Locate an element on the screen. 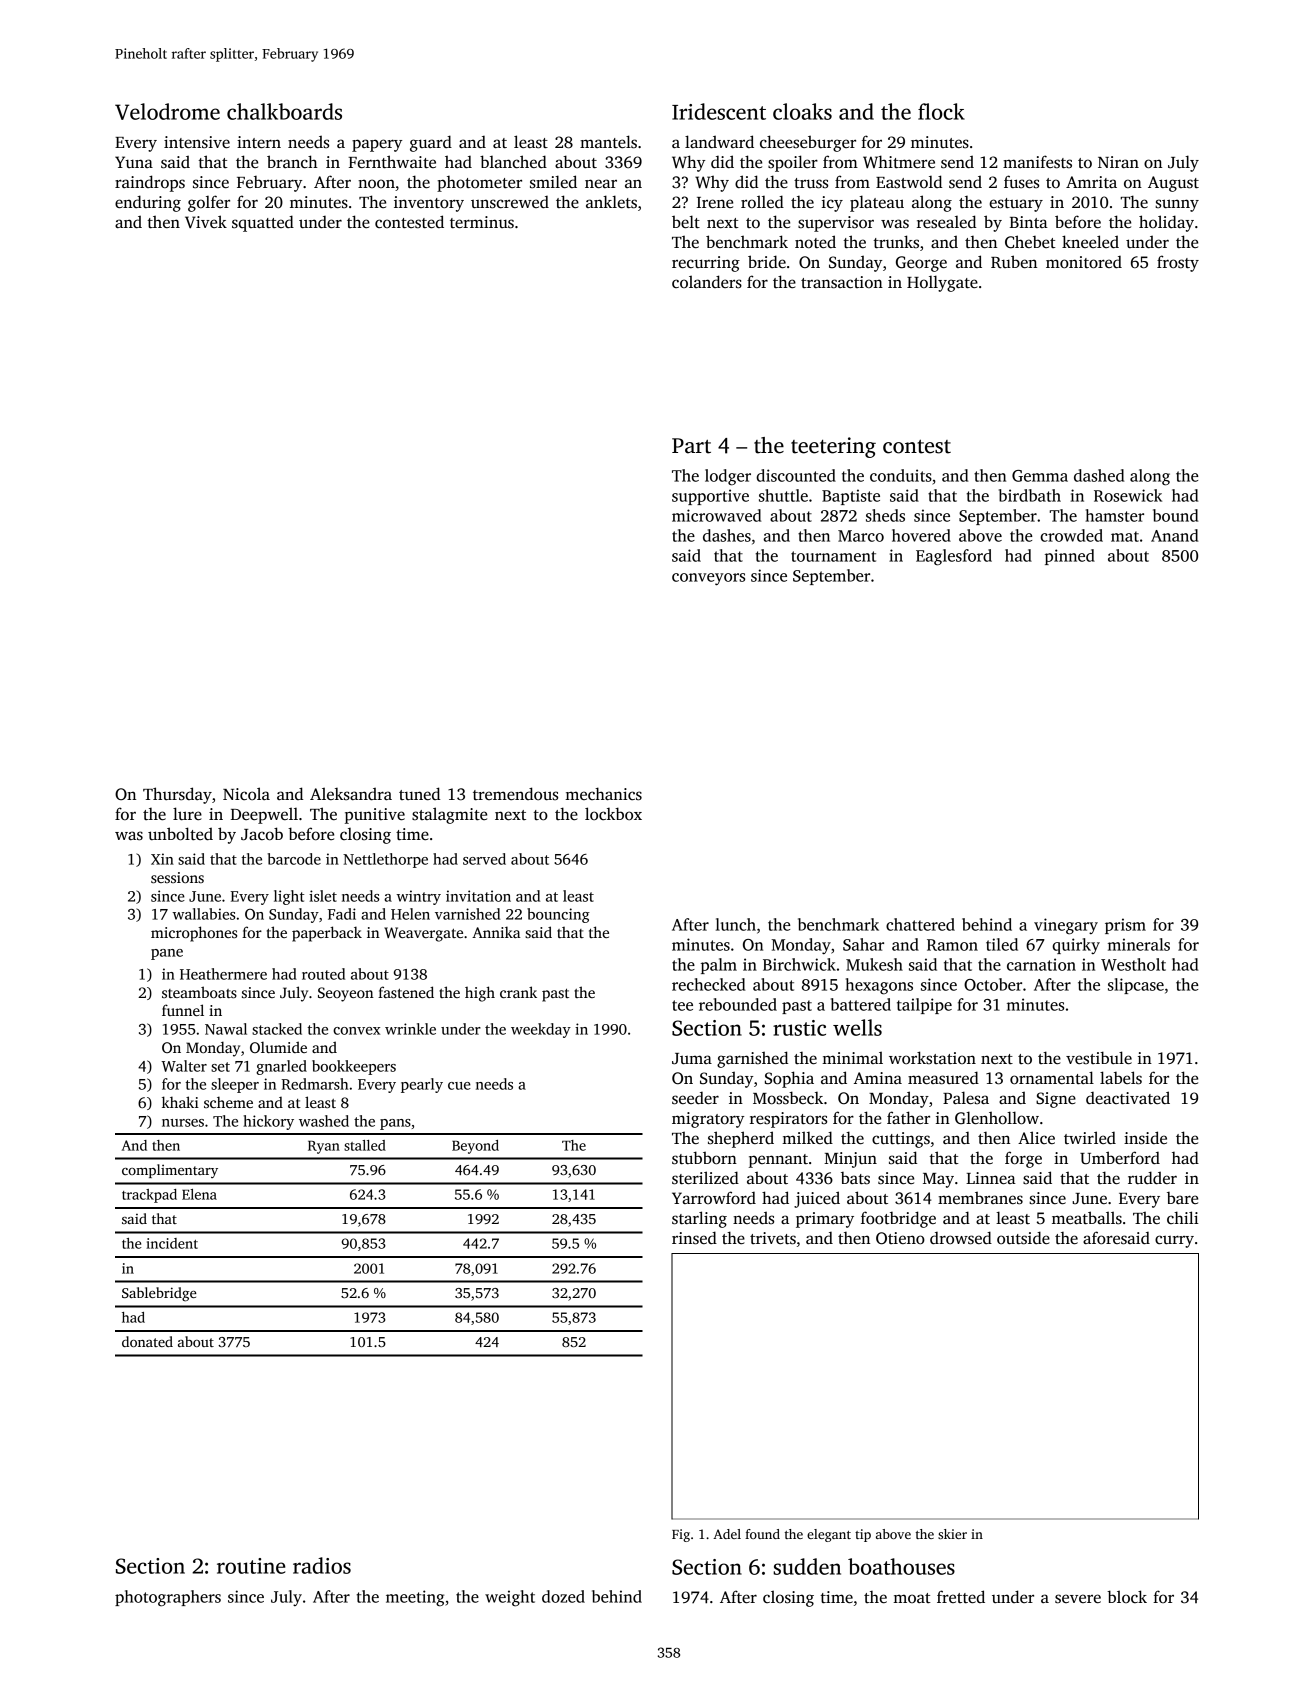 The height and width of the screenshot is (1700, 1314). vinegary is located at coordinates (1066, 926).
